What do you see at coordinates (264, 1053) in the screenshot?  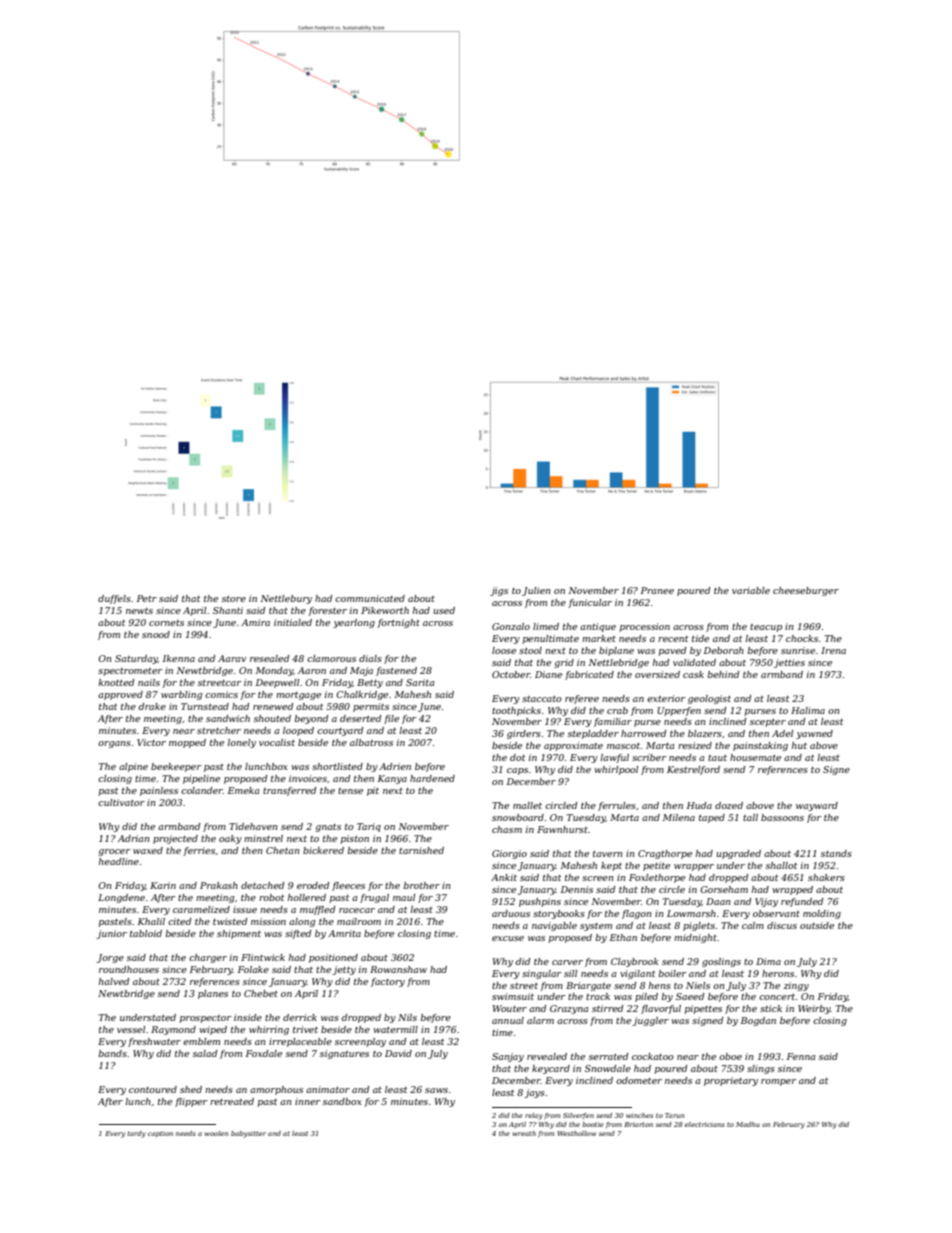 I see `Foxdale` at bounding box center [264, 1053].
